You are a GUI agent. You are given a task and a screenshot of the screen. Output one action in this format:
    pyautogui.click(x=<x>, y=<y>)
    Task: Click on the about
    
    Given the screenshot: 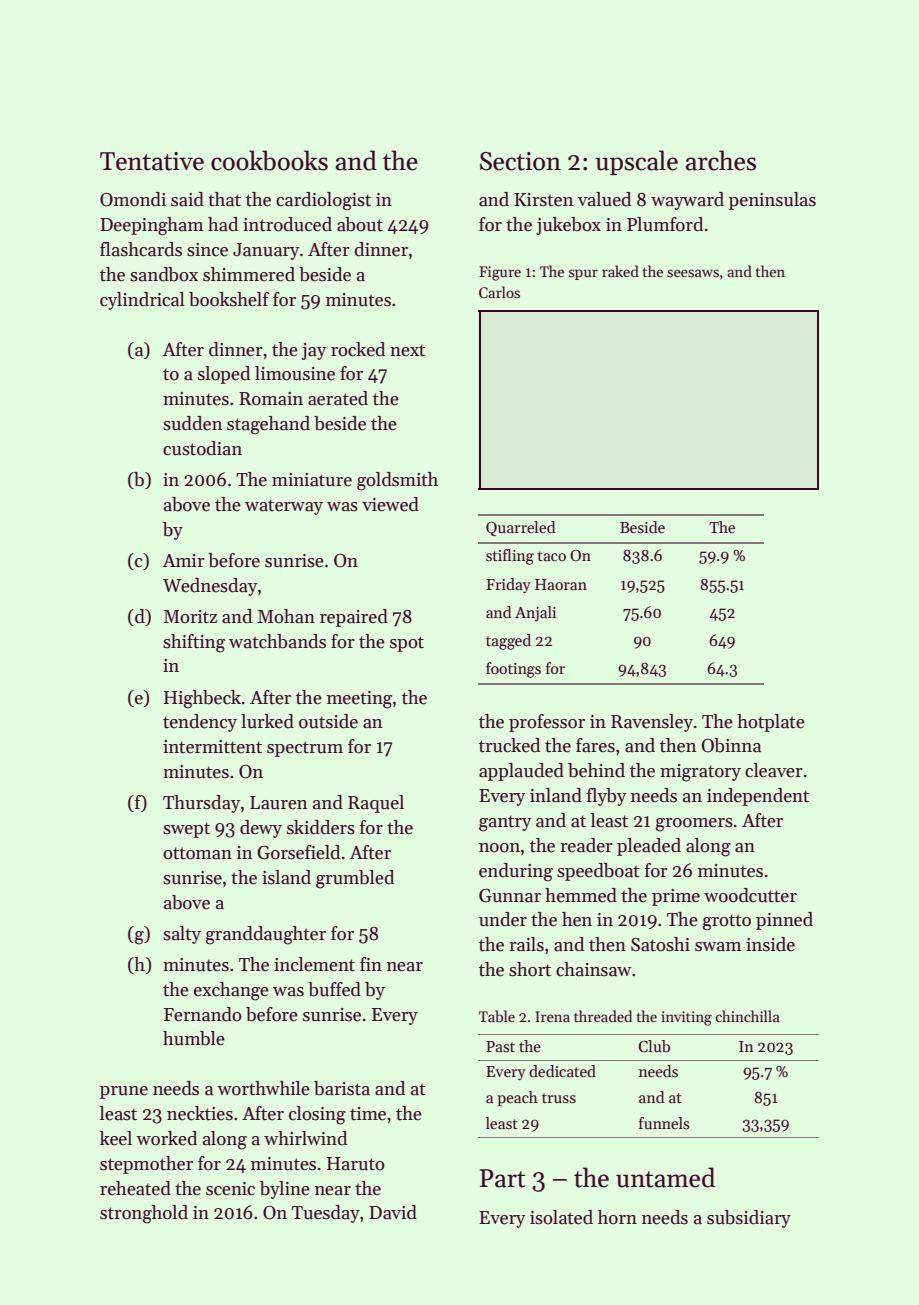 What is the action you would take?
    pyautogui.click(x=360, y=224)
